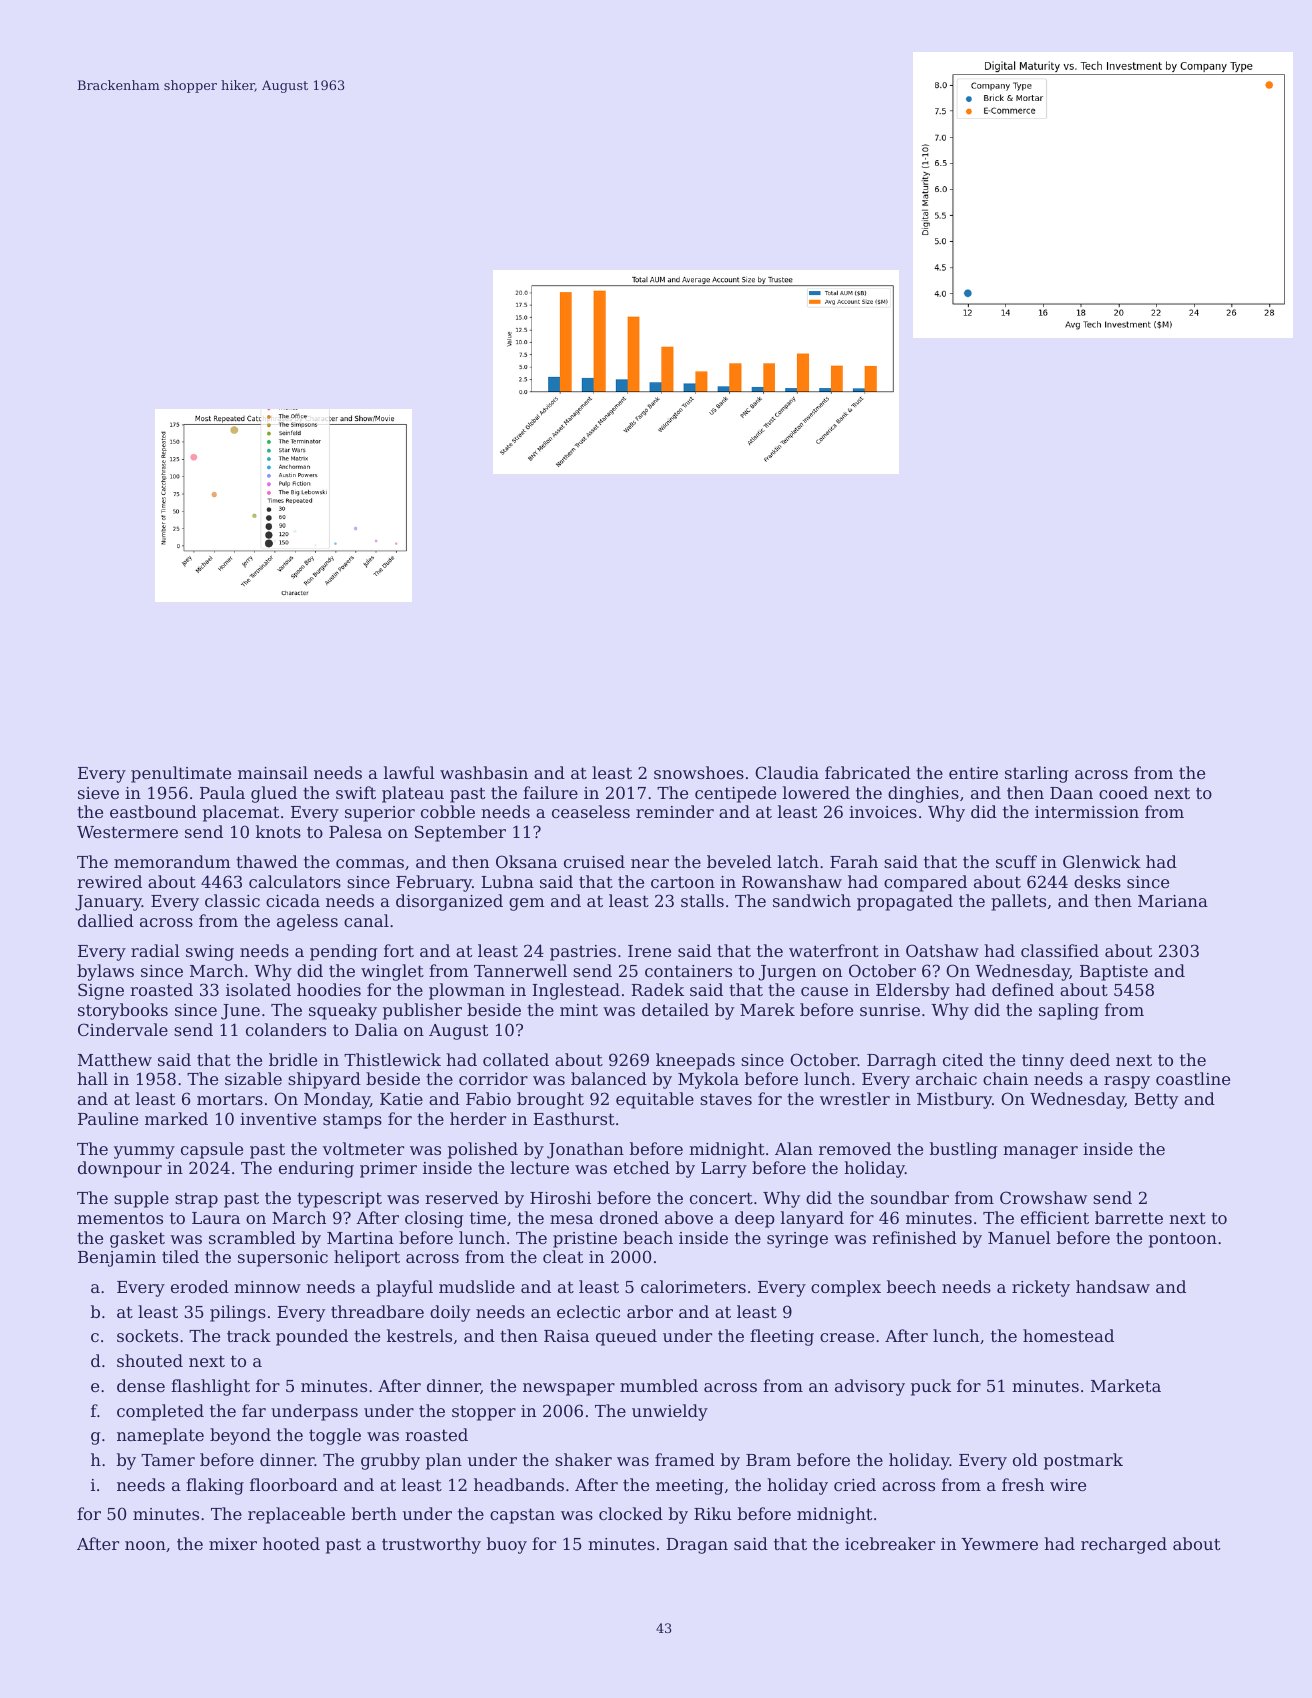 The image size is (1312, 1698). Describe the element at coordinates (566, 1336) in the page. I see `Raisa` at that location.
